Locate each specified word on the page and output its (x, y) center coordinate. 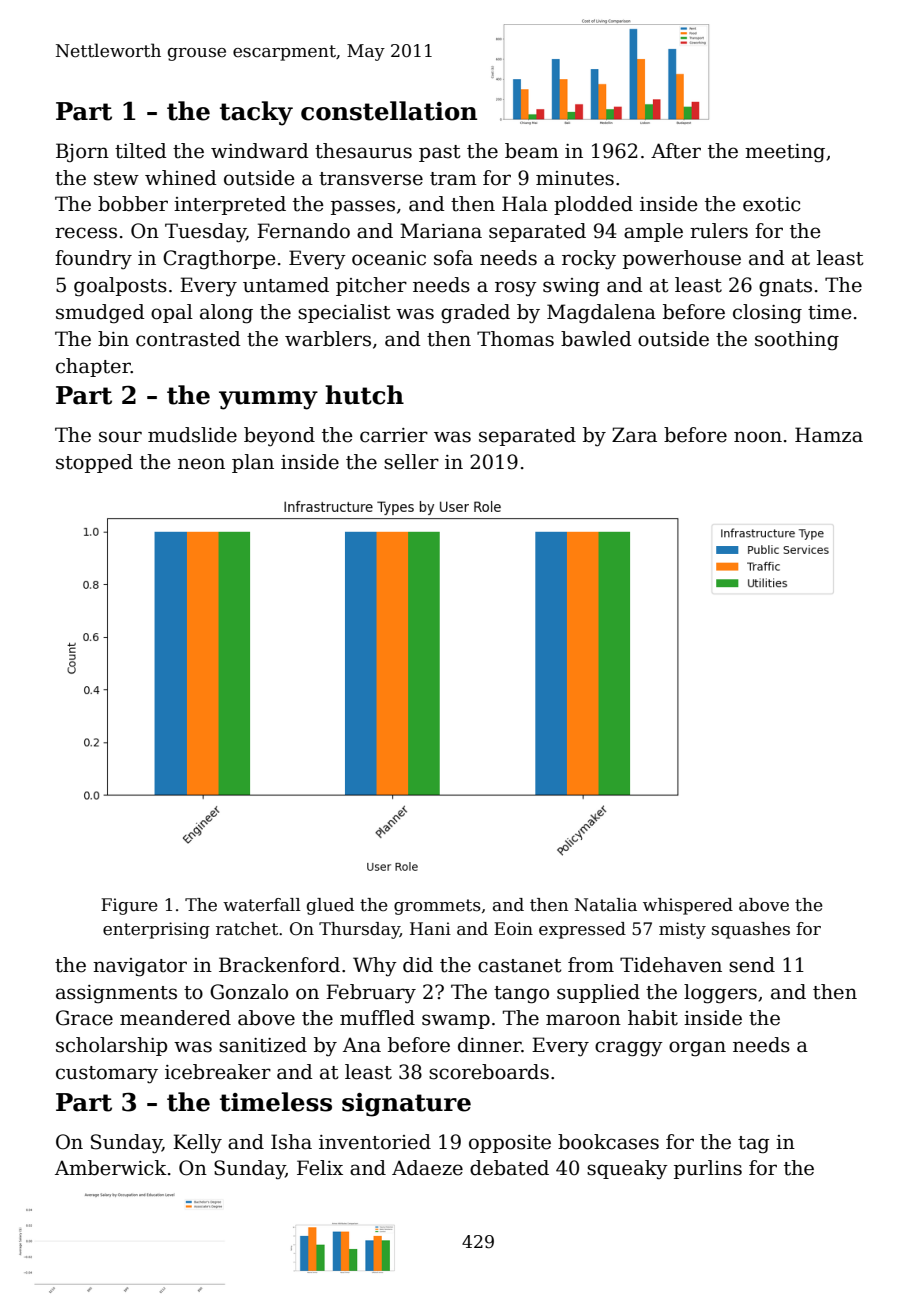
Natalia (606, 905)
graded (475, 314)
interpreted (230, 205)
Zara (634, 435)
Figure (129, 906)
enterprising (156, 930)
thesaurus (363, 151)
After (676, 151)
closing (767, 314)
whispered (688, 906)
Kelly (197, 1144)
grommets (437, 907)
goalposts (120, 287)
